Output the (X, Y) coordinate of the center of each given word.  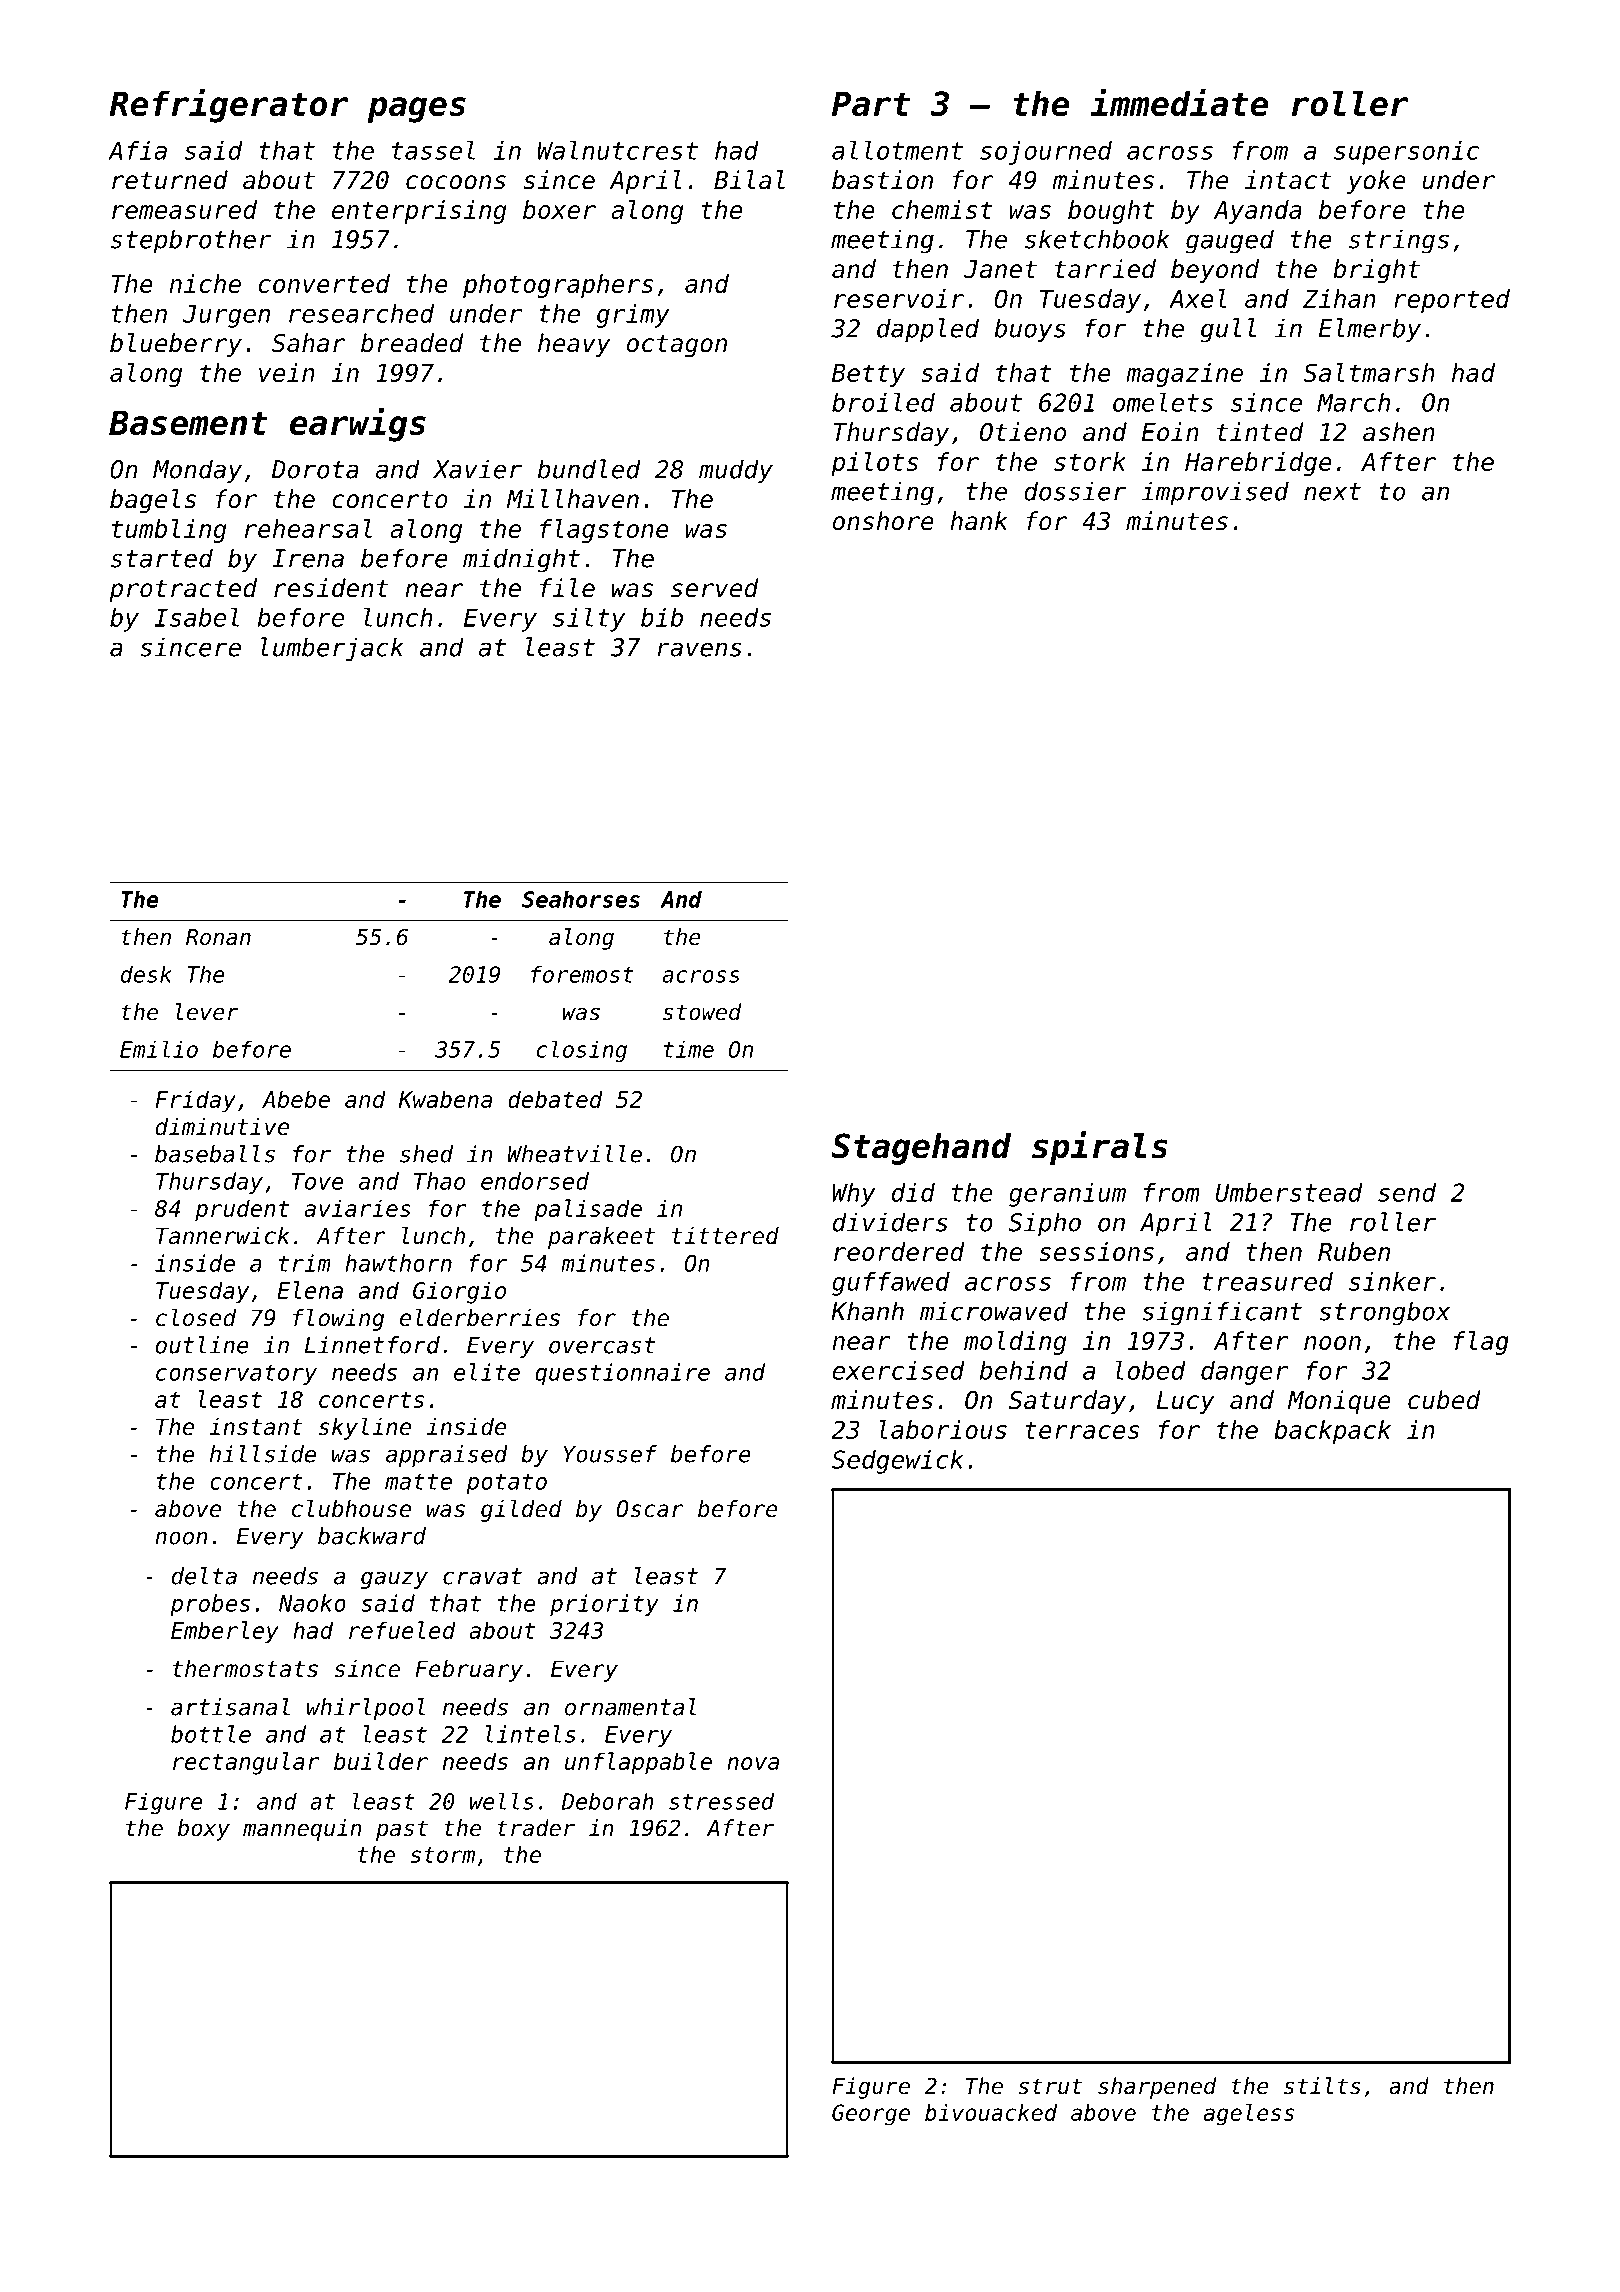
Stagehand (921, 1149)
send (1407, 1192)
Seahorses (581, 899)
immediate (1179, 102)
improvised (1215, 493)
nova (753, 1763)
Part (871, 103)
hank (979, 521)
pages (417, 110)
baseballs (215, 1154)
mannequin (302, 1830)
